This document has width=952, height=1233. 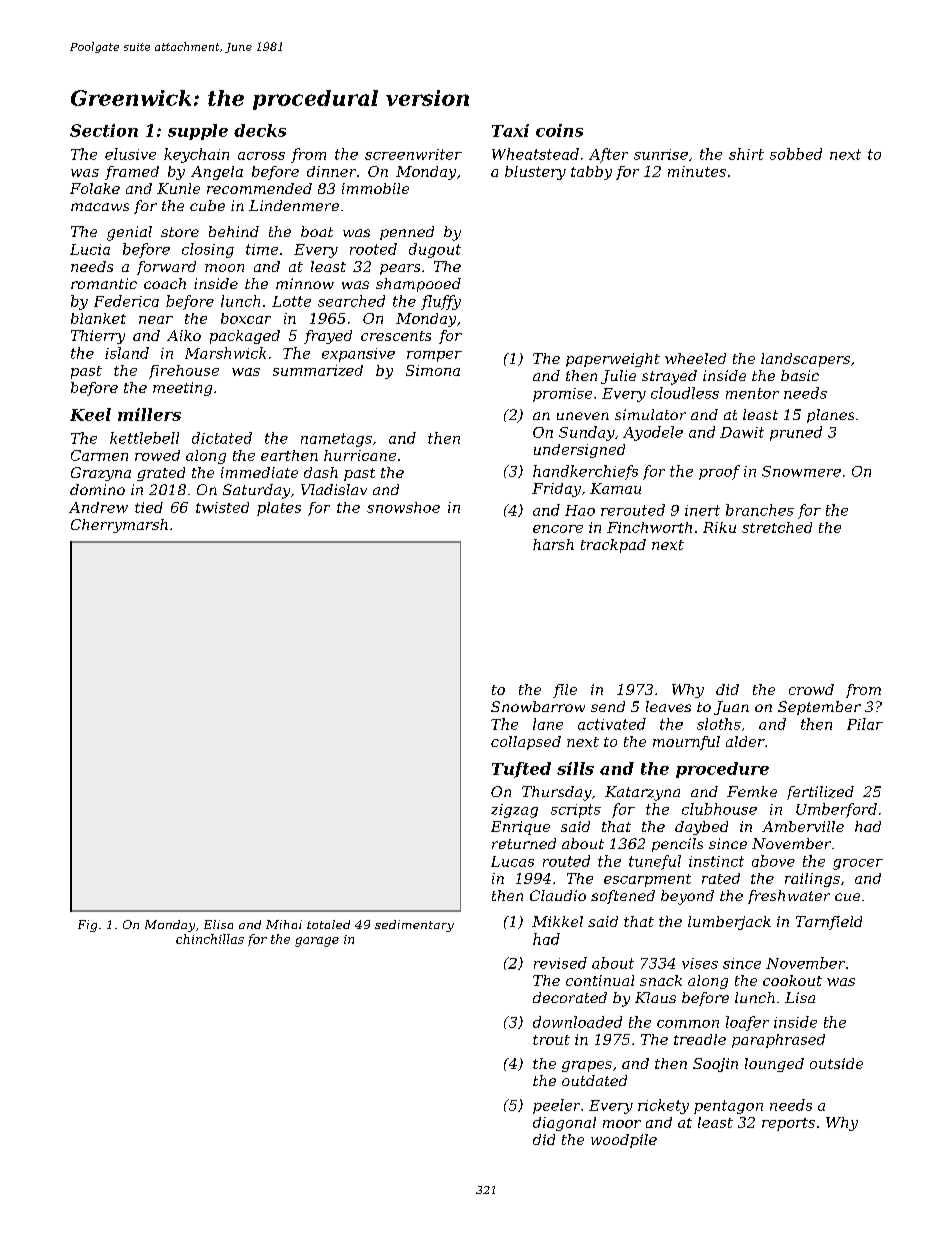 I want to click on Riku, so click(x=719, y=527).
